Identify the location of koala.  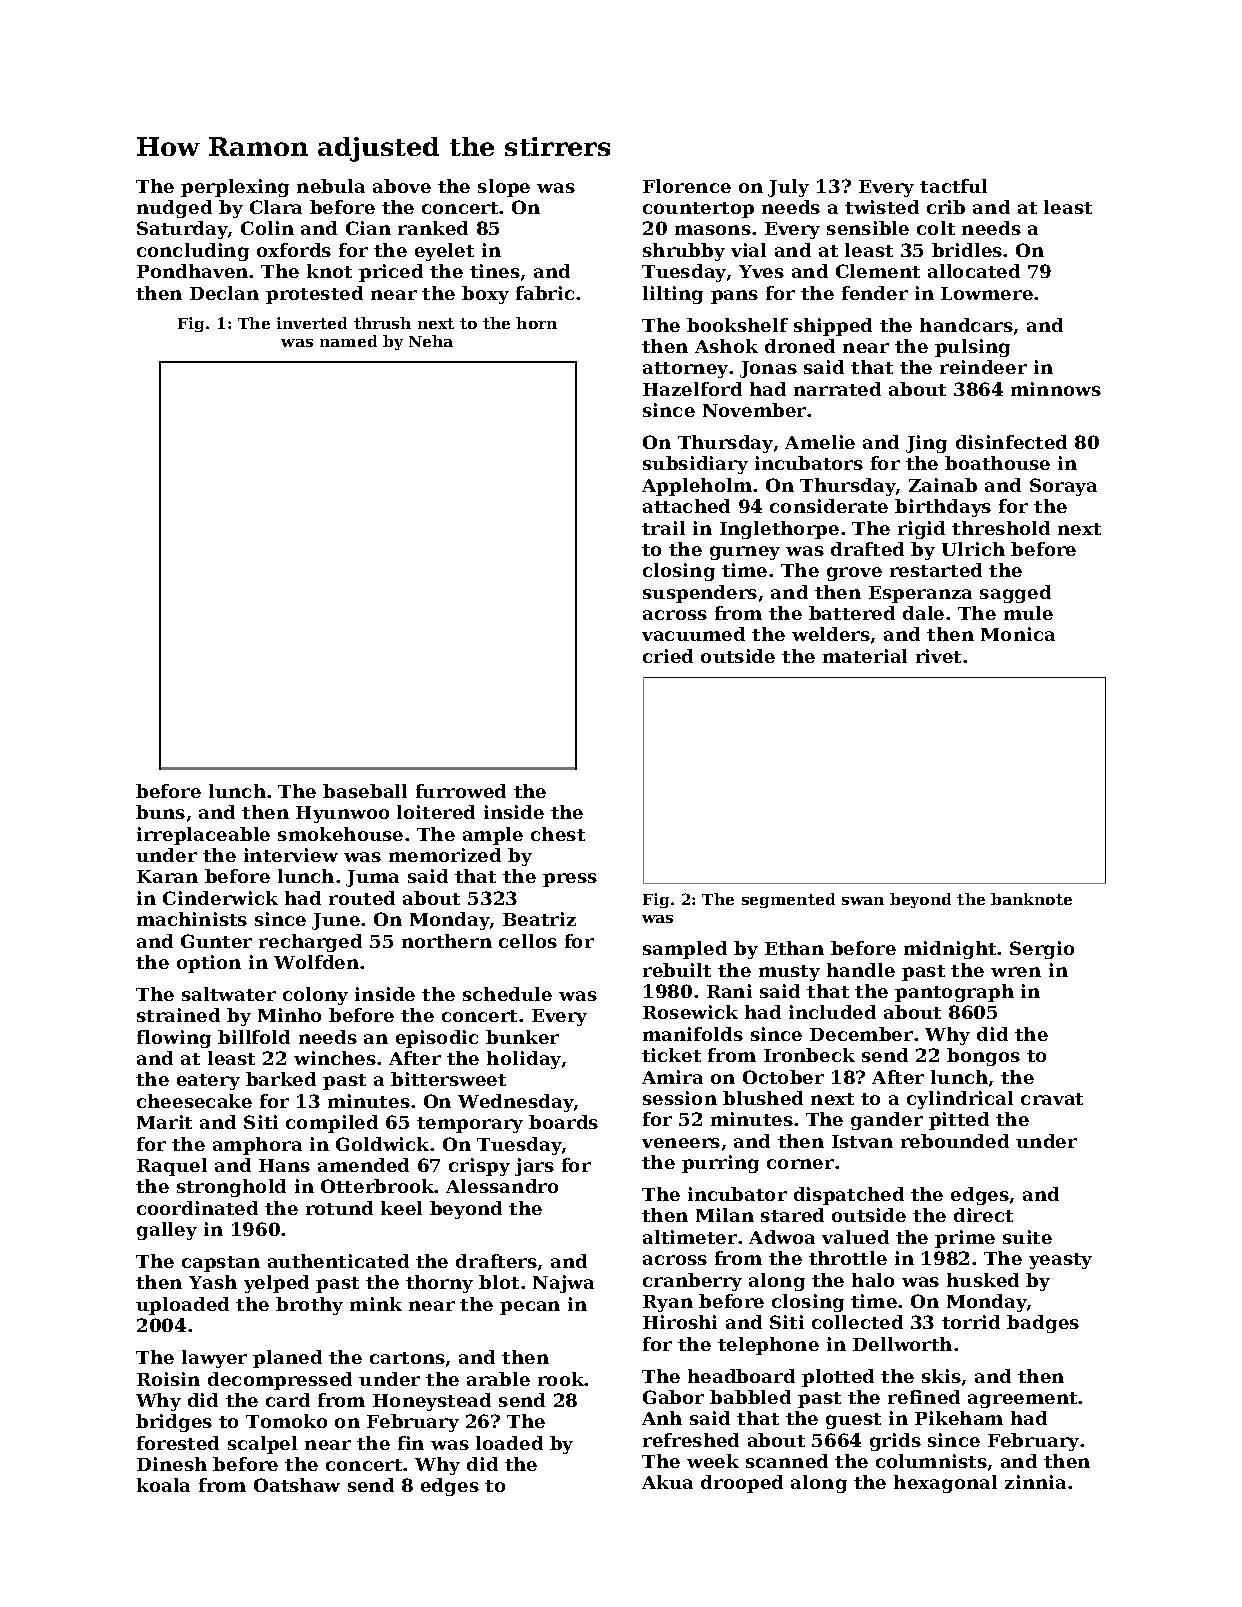
(163, 1485).
